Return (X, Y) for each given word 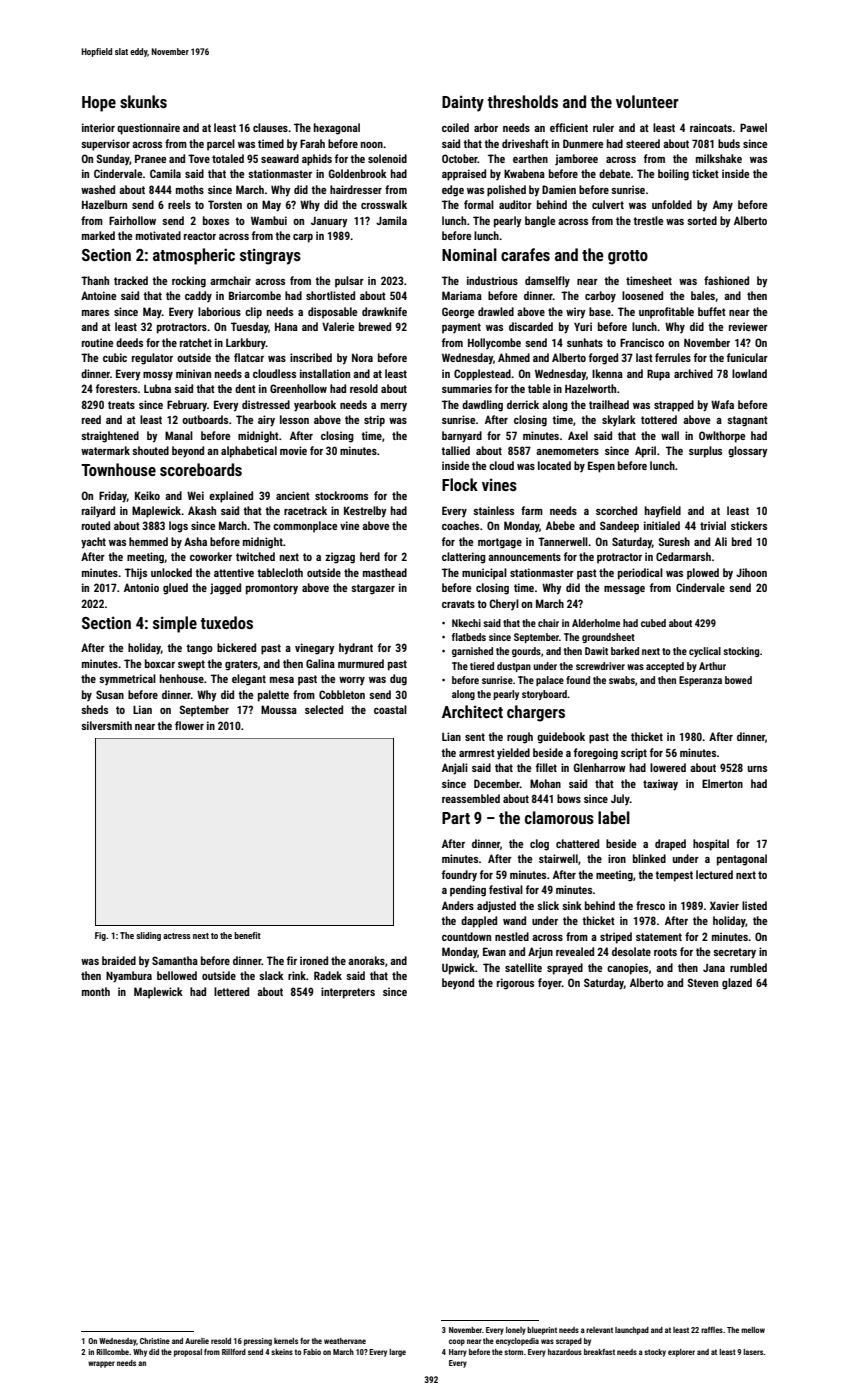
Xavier (724, 905)
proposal (188, 1353)
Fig (100, 936)
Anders (458, 905)
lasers (753, 1352)
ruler (603, 127)
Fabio (312, 1352)
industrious (492, 280)
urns (757, 769)
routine (97, 342)
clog (539, 845)
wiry (576, 313)
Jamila (391, 220)
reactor (200, 236)
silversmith (106, 725)
